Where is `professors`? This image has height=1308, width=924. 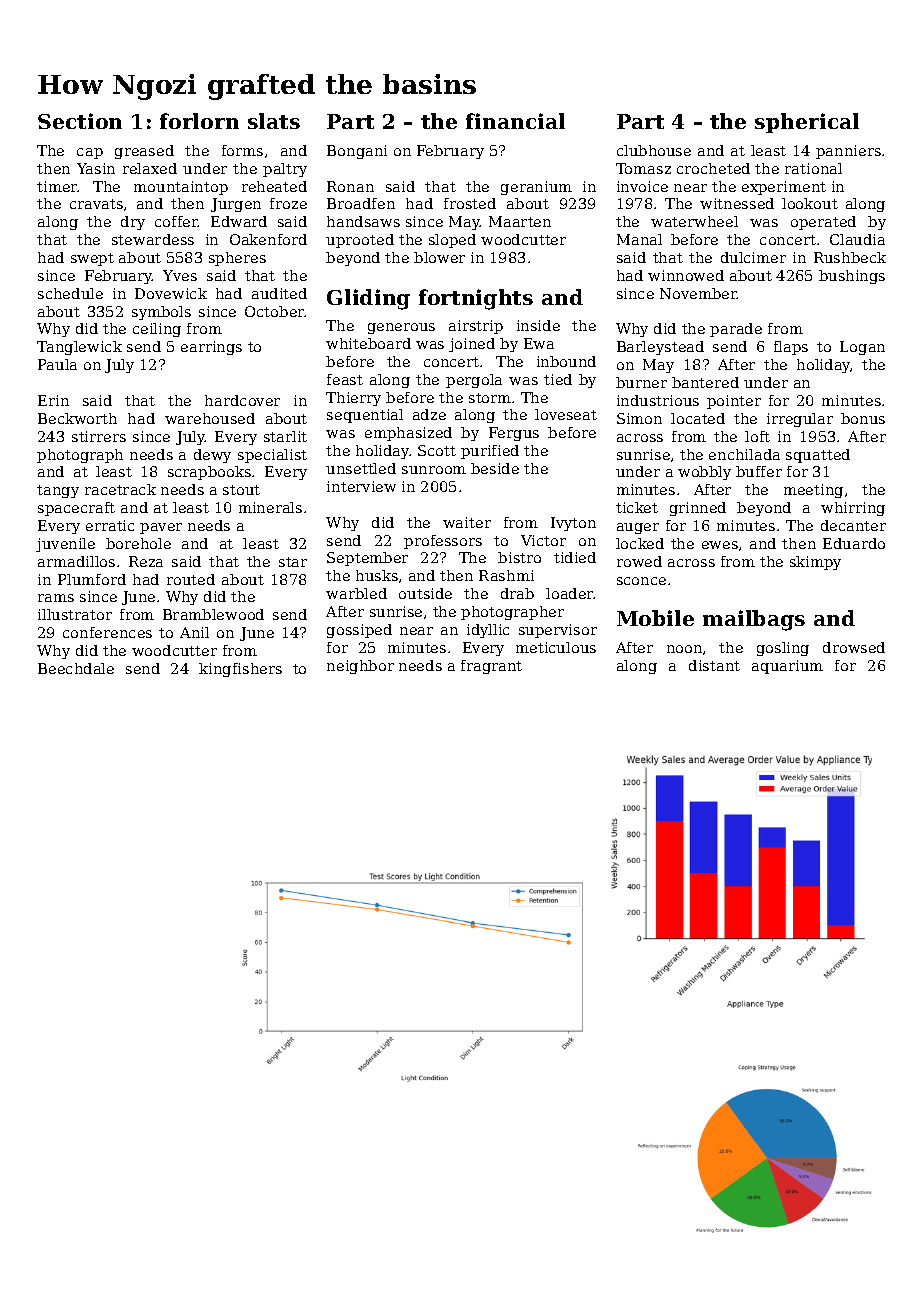
professors is located at coordinates (443, 542).
